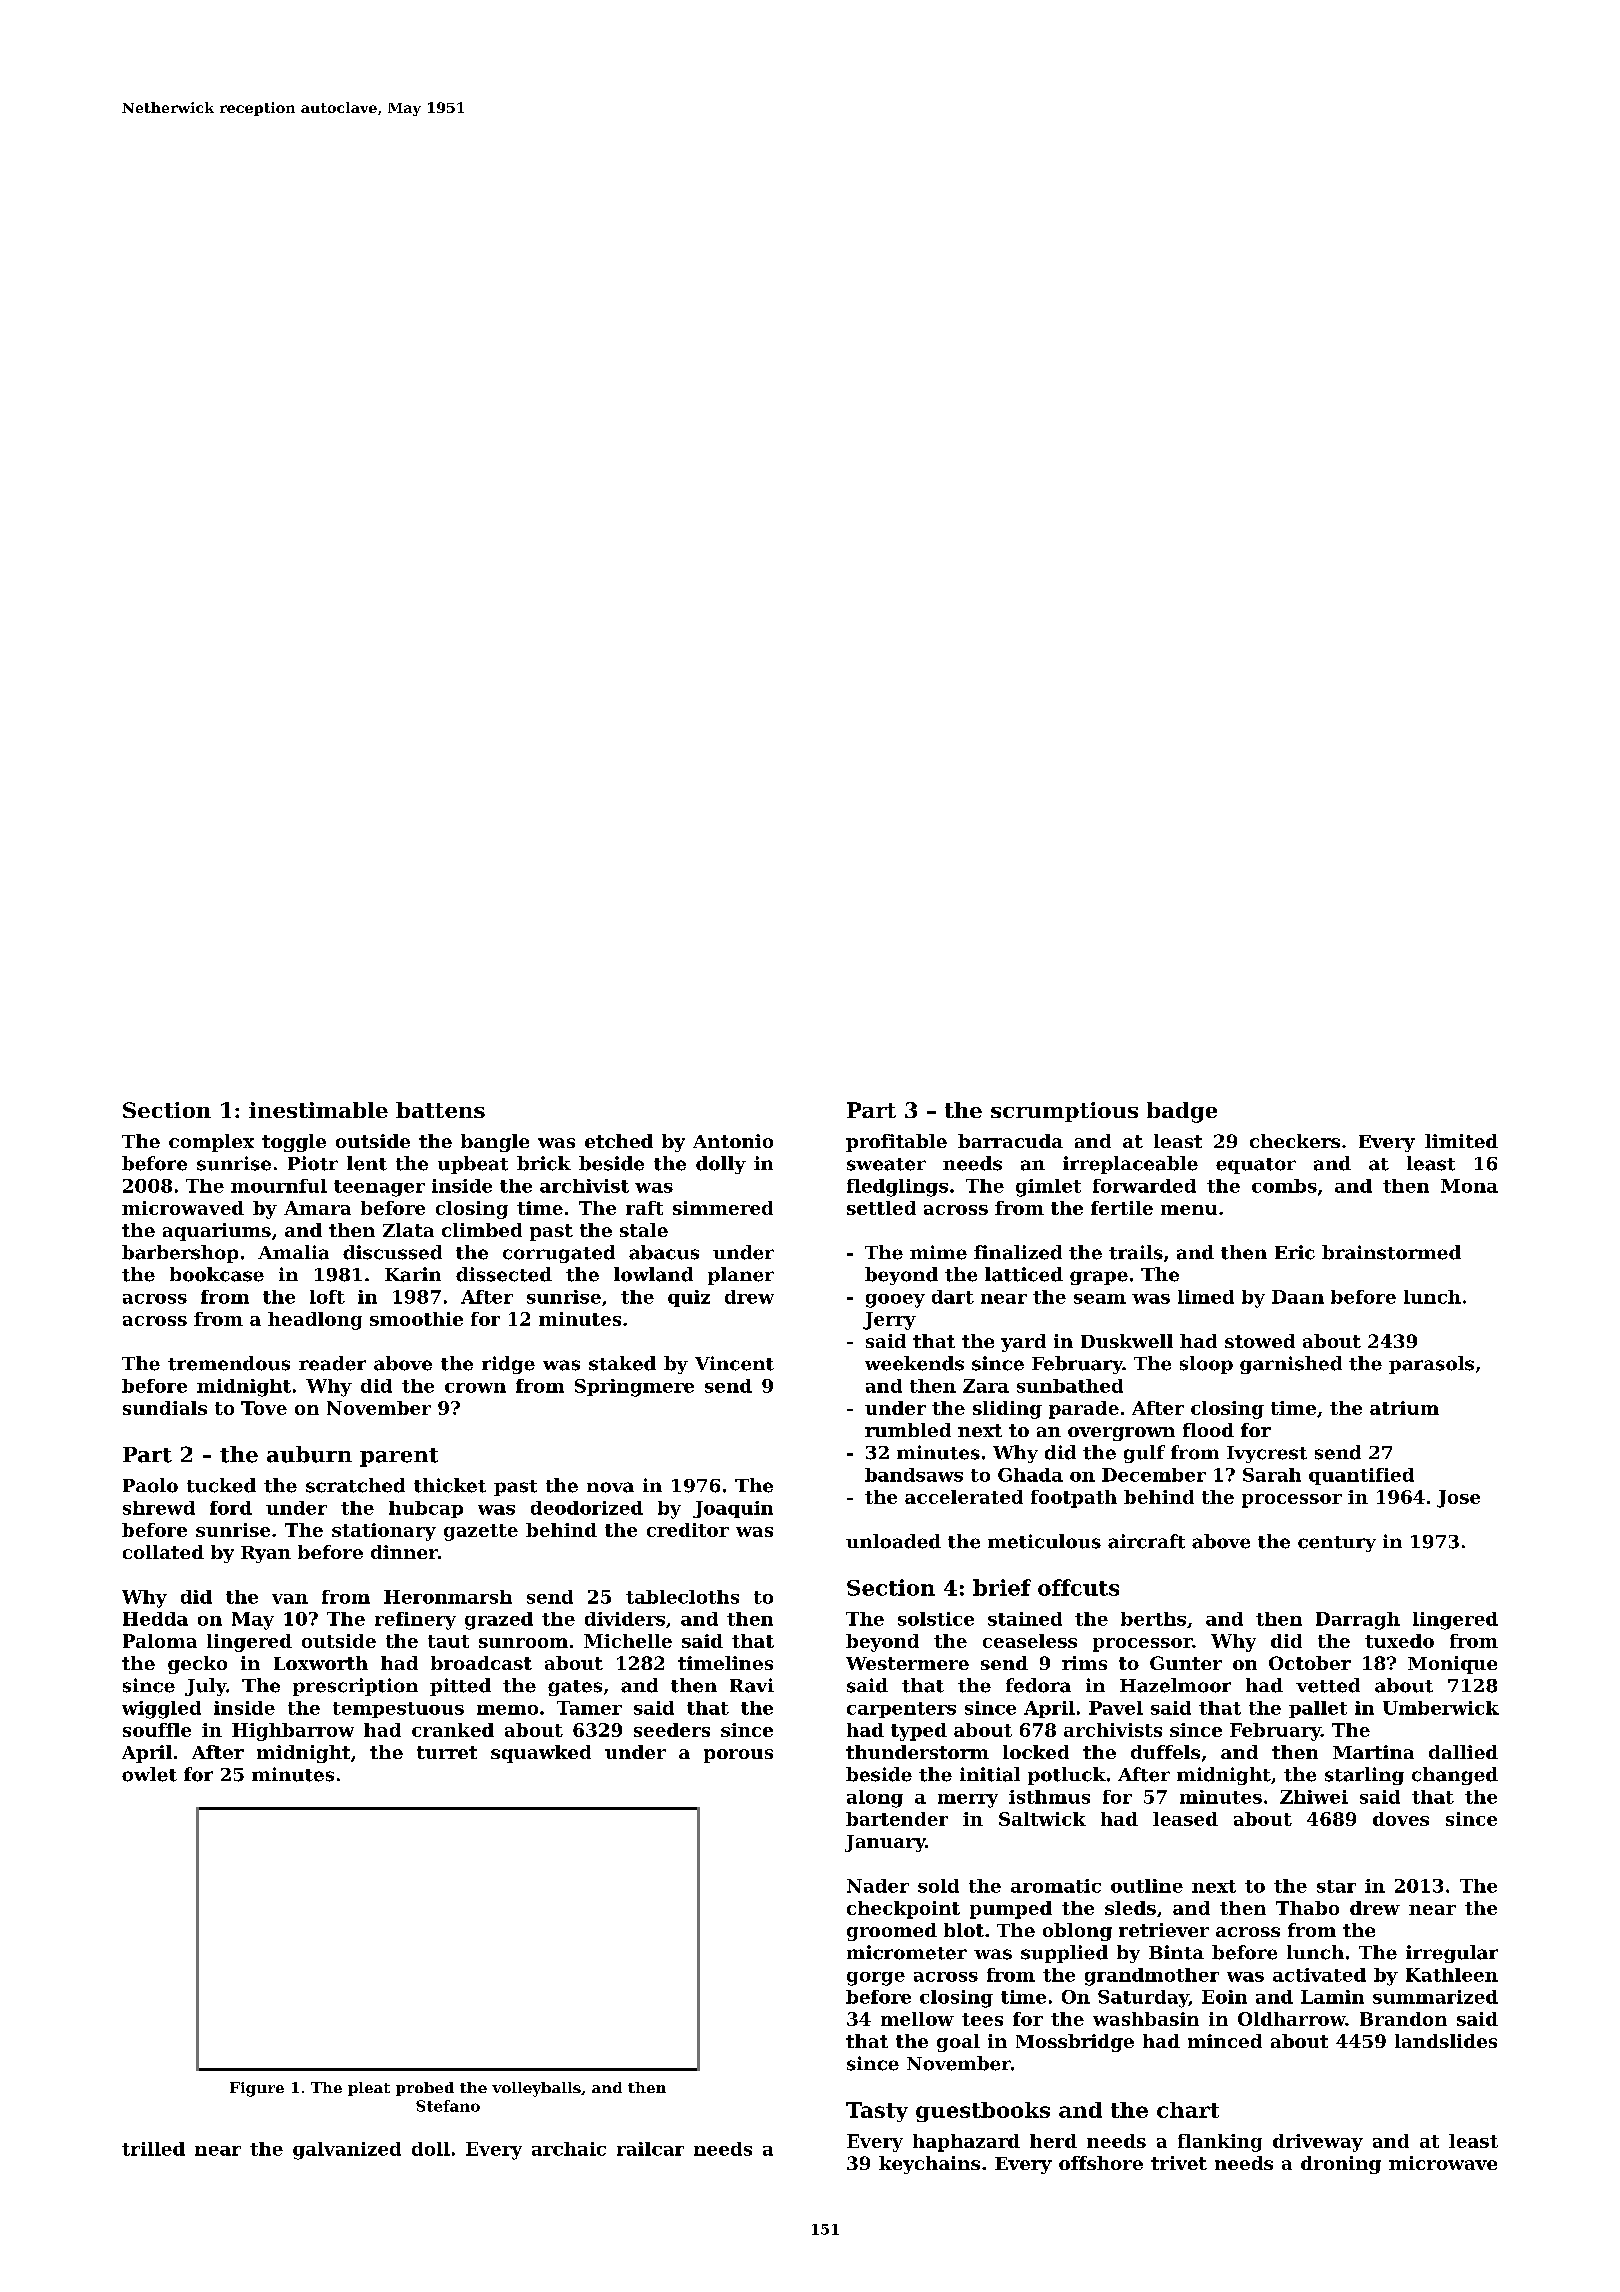  Describe the element at coordinates (163, 1552) in the image. I see `collated` at that location.
